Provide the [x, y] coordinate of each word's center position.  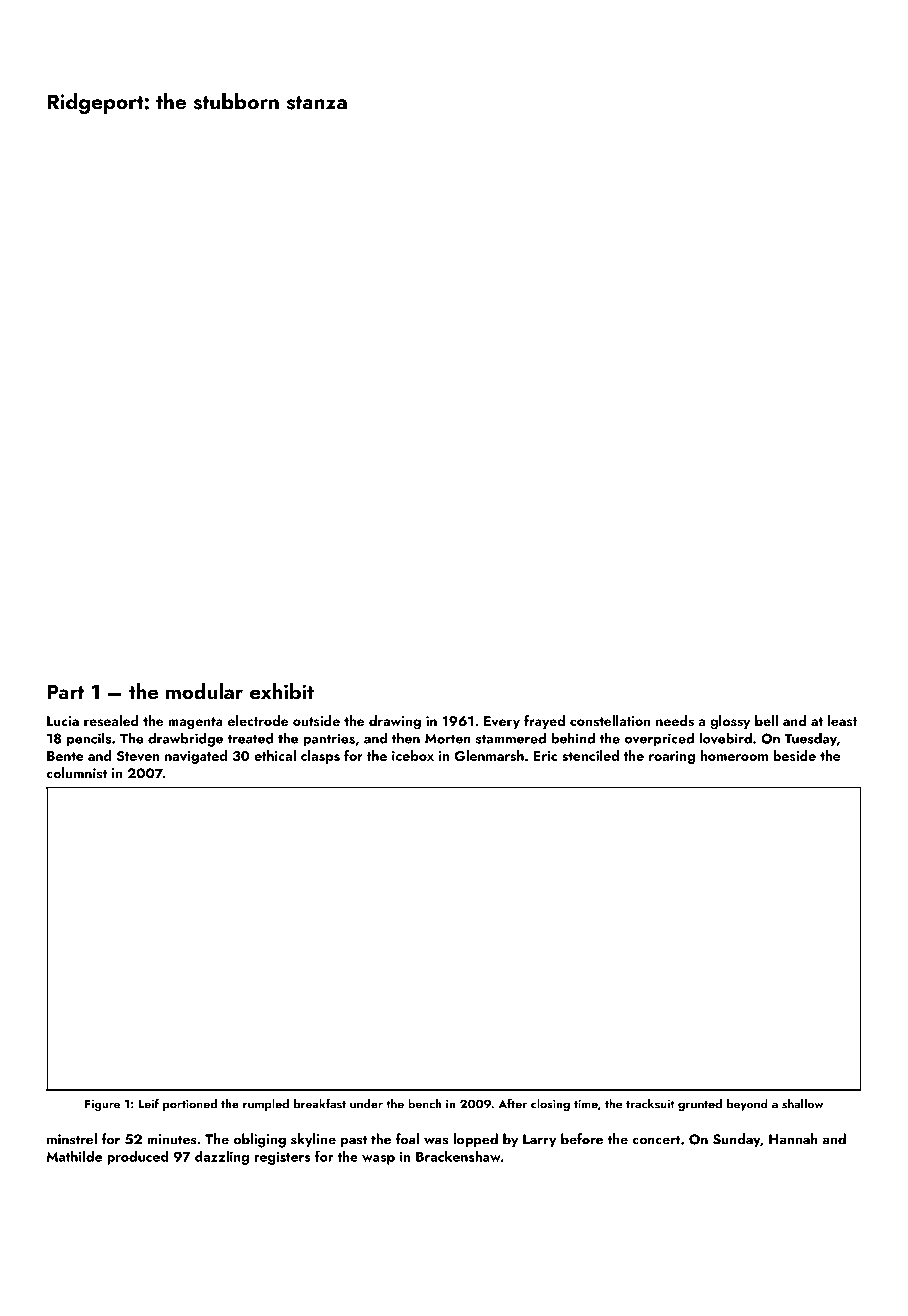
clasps [320, 757]
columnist [76, 773]
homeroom [734, 755]
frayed [544, 722]
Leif [149, 1103]
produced [137, 1158]
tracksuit [650, 1104]
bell [766, 720]
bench [425, 1104]
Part [65, 692]
